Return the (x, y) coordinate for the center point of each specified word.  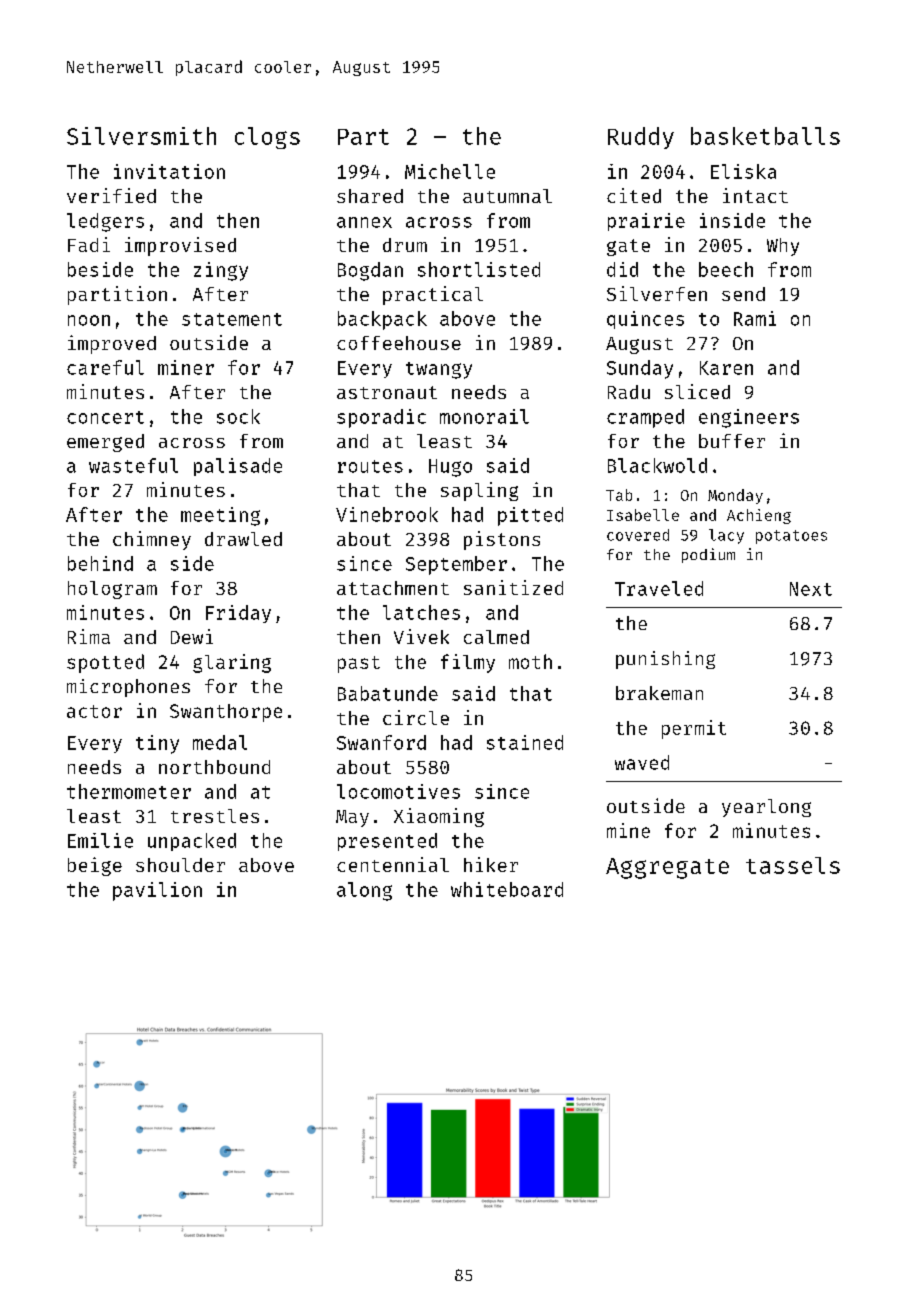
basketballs (765, 136)
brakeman (659, 693)
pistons (502, 540)
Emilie (100, 840)
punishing (665, 660)
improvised (180, 246)
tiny (157, 744)
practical (433, 295)
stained (525, 742)
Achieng (759, 516)
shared (370, 196)
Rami (755, 318)
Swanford (381, 742)
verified (111, 195)
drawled (243, 539)
